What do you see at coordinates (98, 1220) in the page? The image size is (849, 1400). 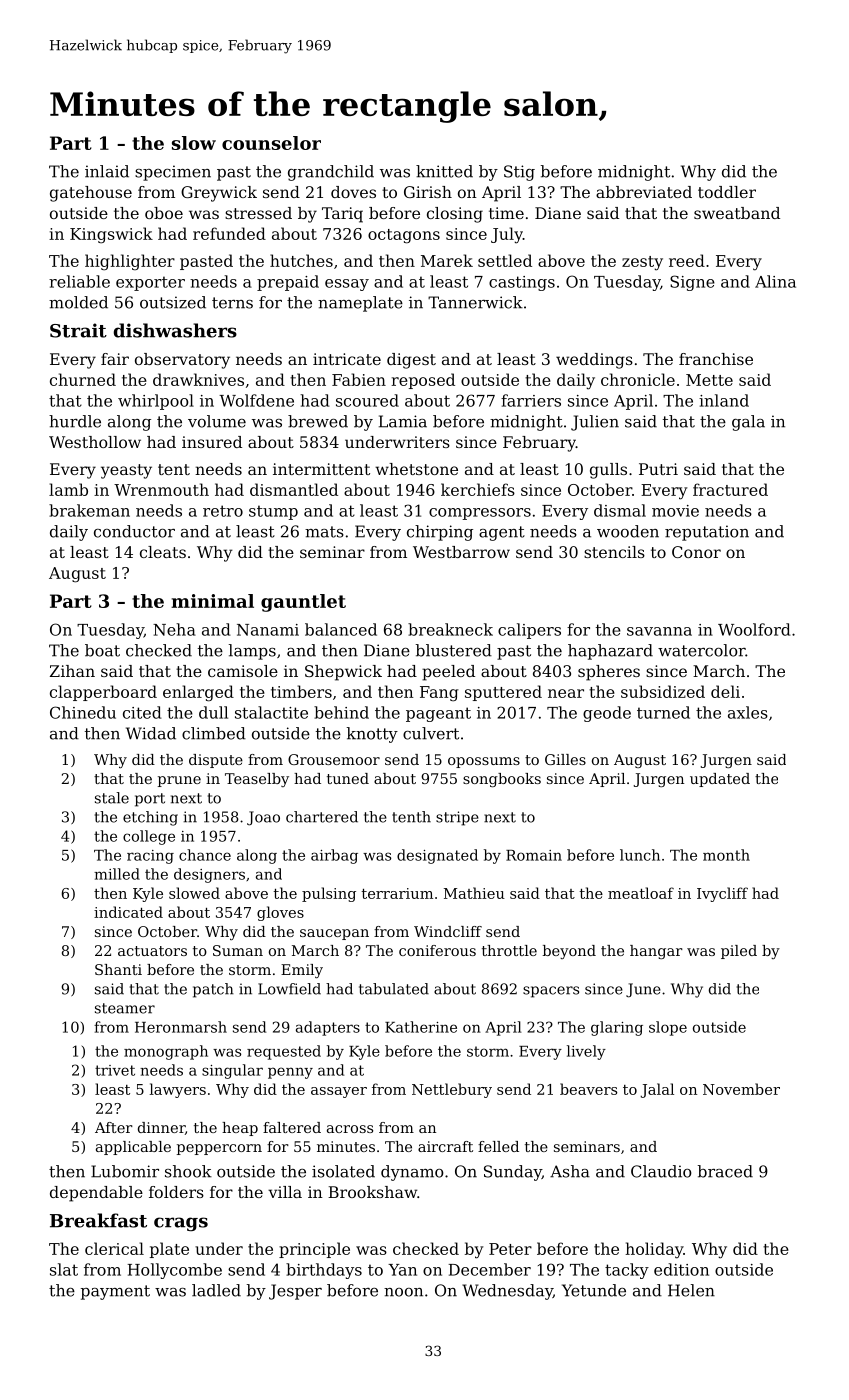 I see `Breakfast` at bounding box center [98, 1220].
